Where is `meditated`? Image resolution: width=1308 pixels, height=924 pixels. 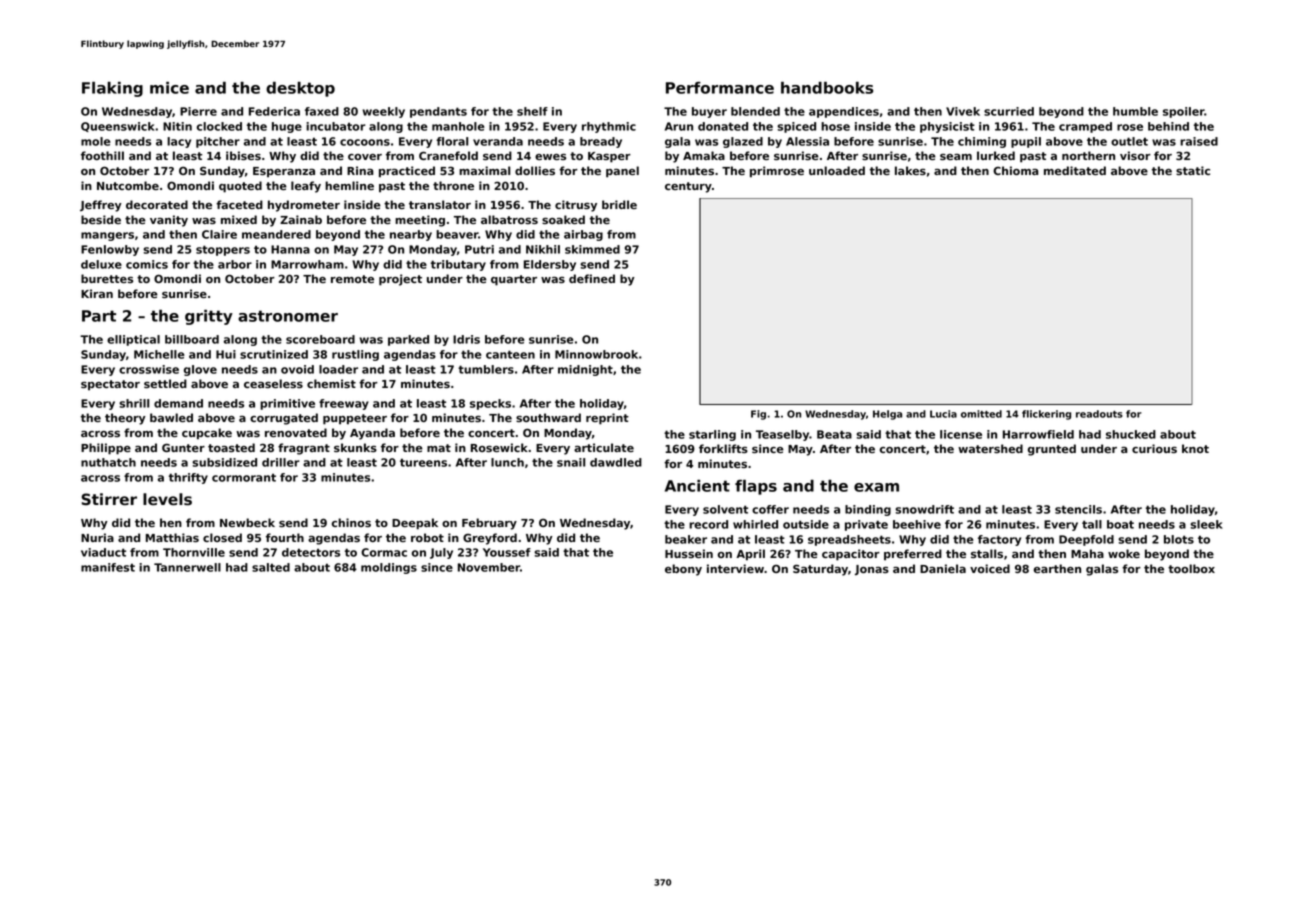 meditated is located at coordinates (1075, 170).
